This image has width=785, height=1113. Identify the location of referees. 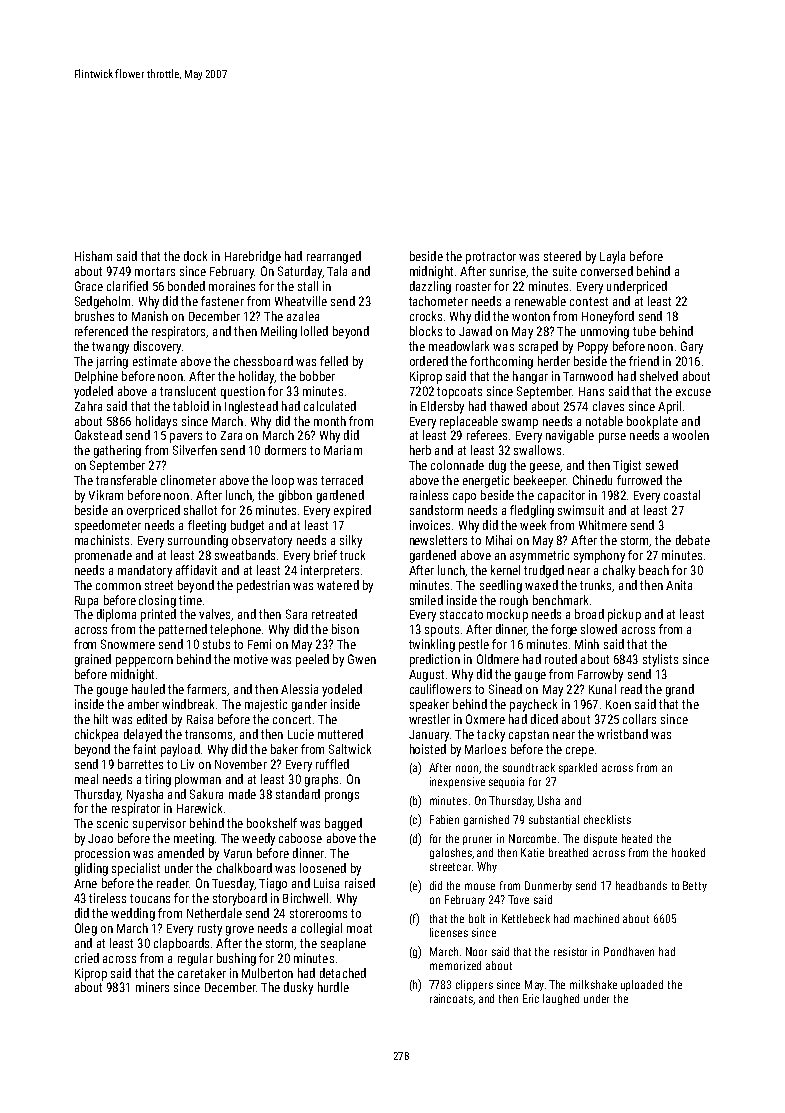
(487, 435).
